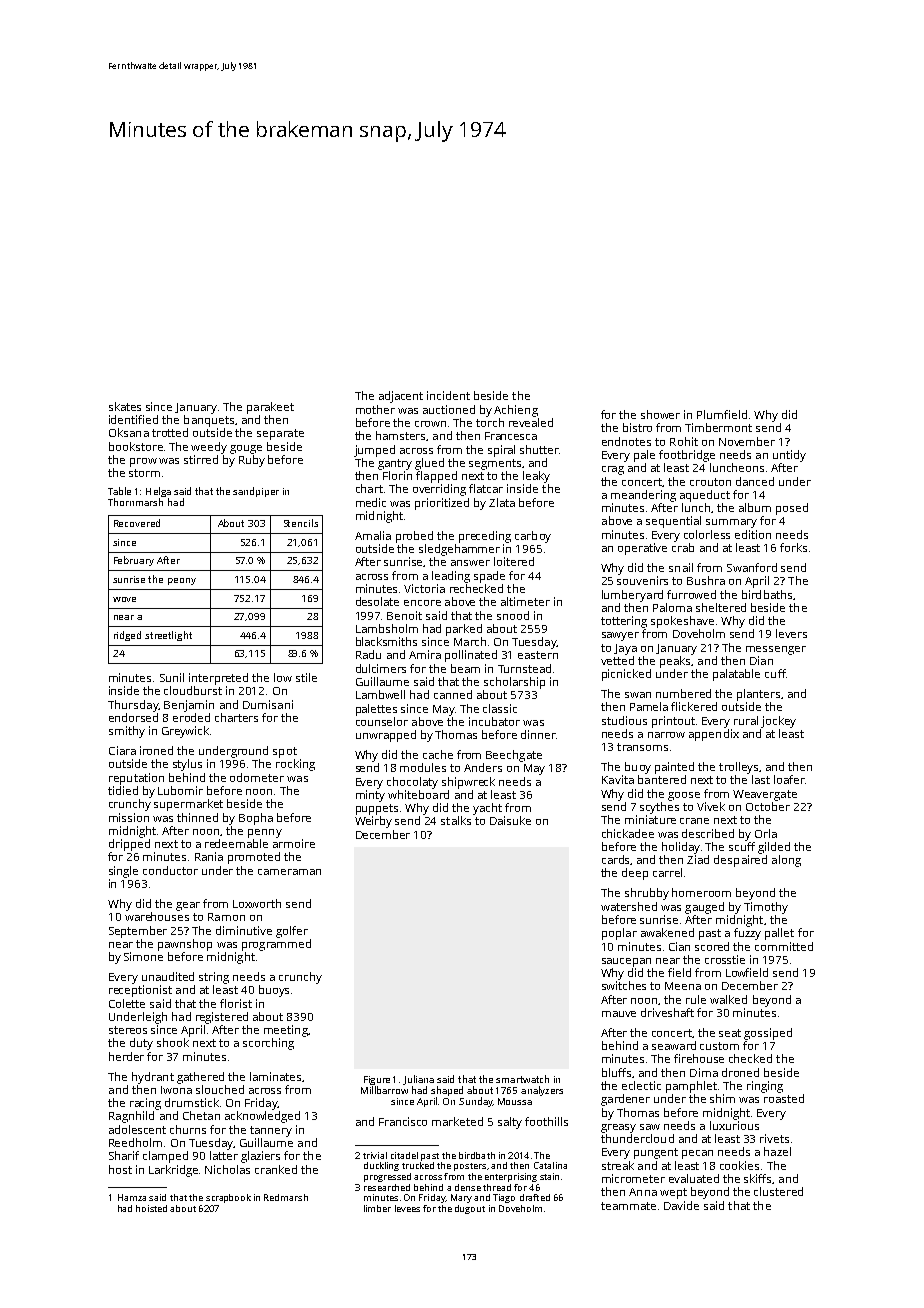  What do you see at coordinates (494, 721) in the document?
I see `incubator` at bounding box center [494, 721].
